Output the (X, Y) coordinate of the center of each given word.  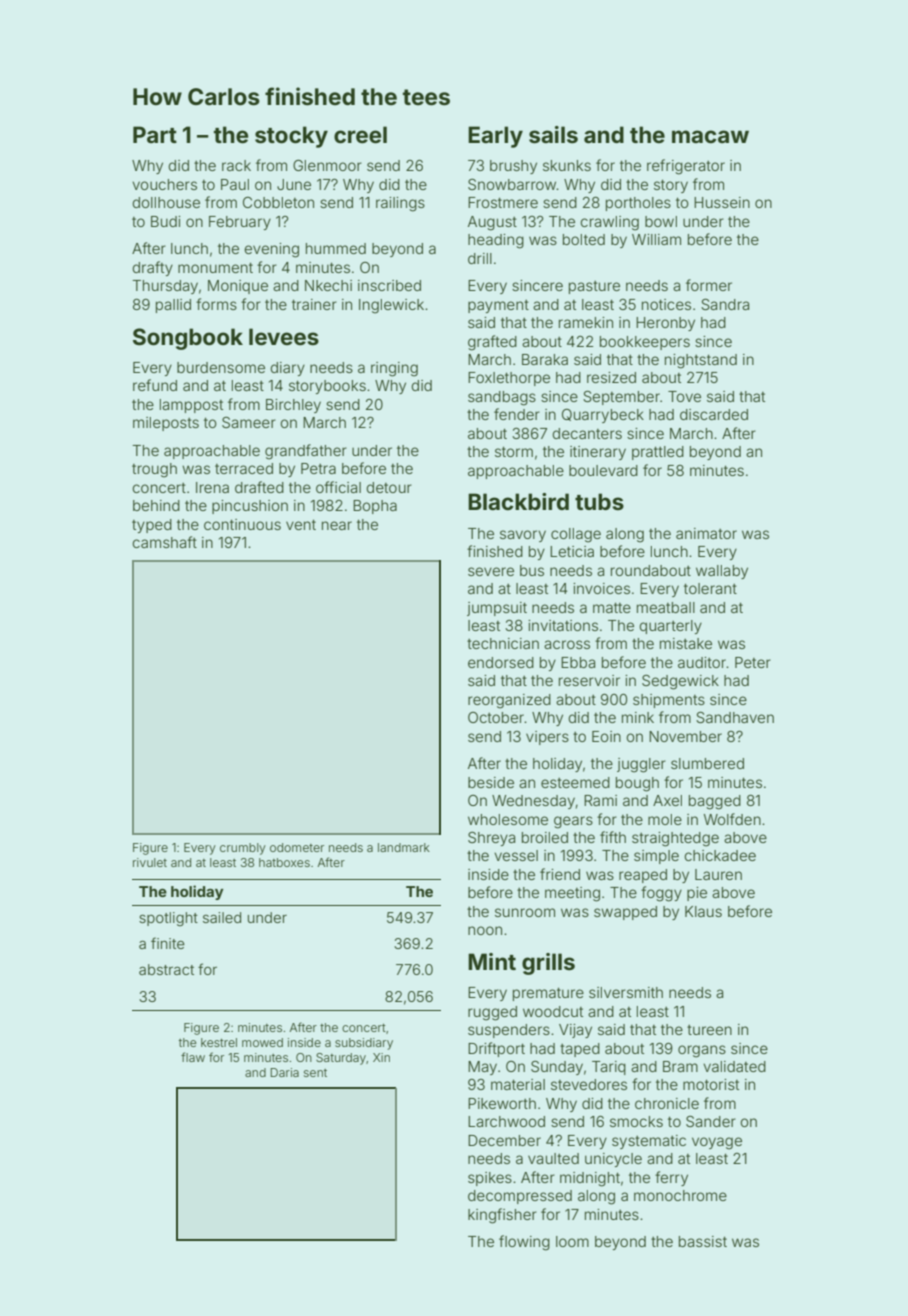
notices (666, 304)
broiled (545, 837)
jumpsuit (497, 609)
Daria (284, 1072)
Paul (235, 184)
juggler (641, 765)
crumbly (243, 849)
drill (480, 258)
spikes (490, 1179)
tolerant (710, 588)
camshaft (165, 542)
